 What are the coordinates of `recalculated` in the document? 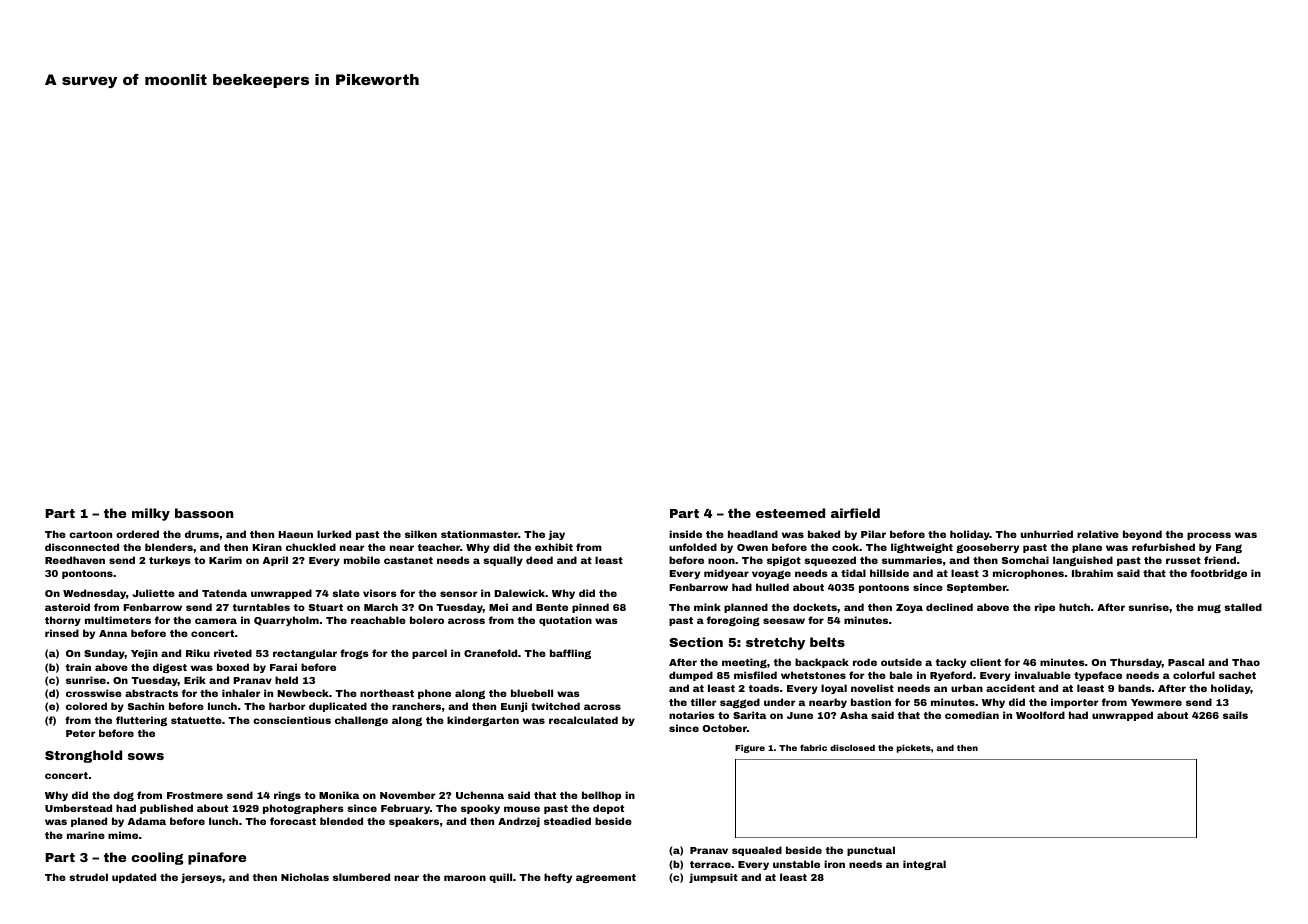 It's located at (583, 720).
